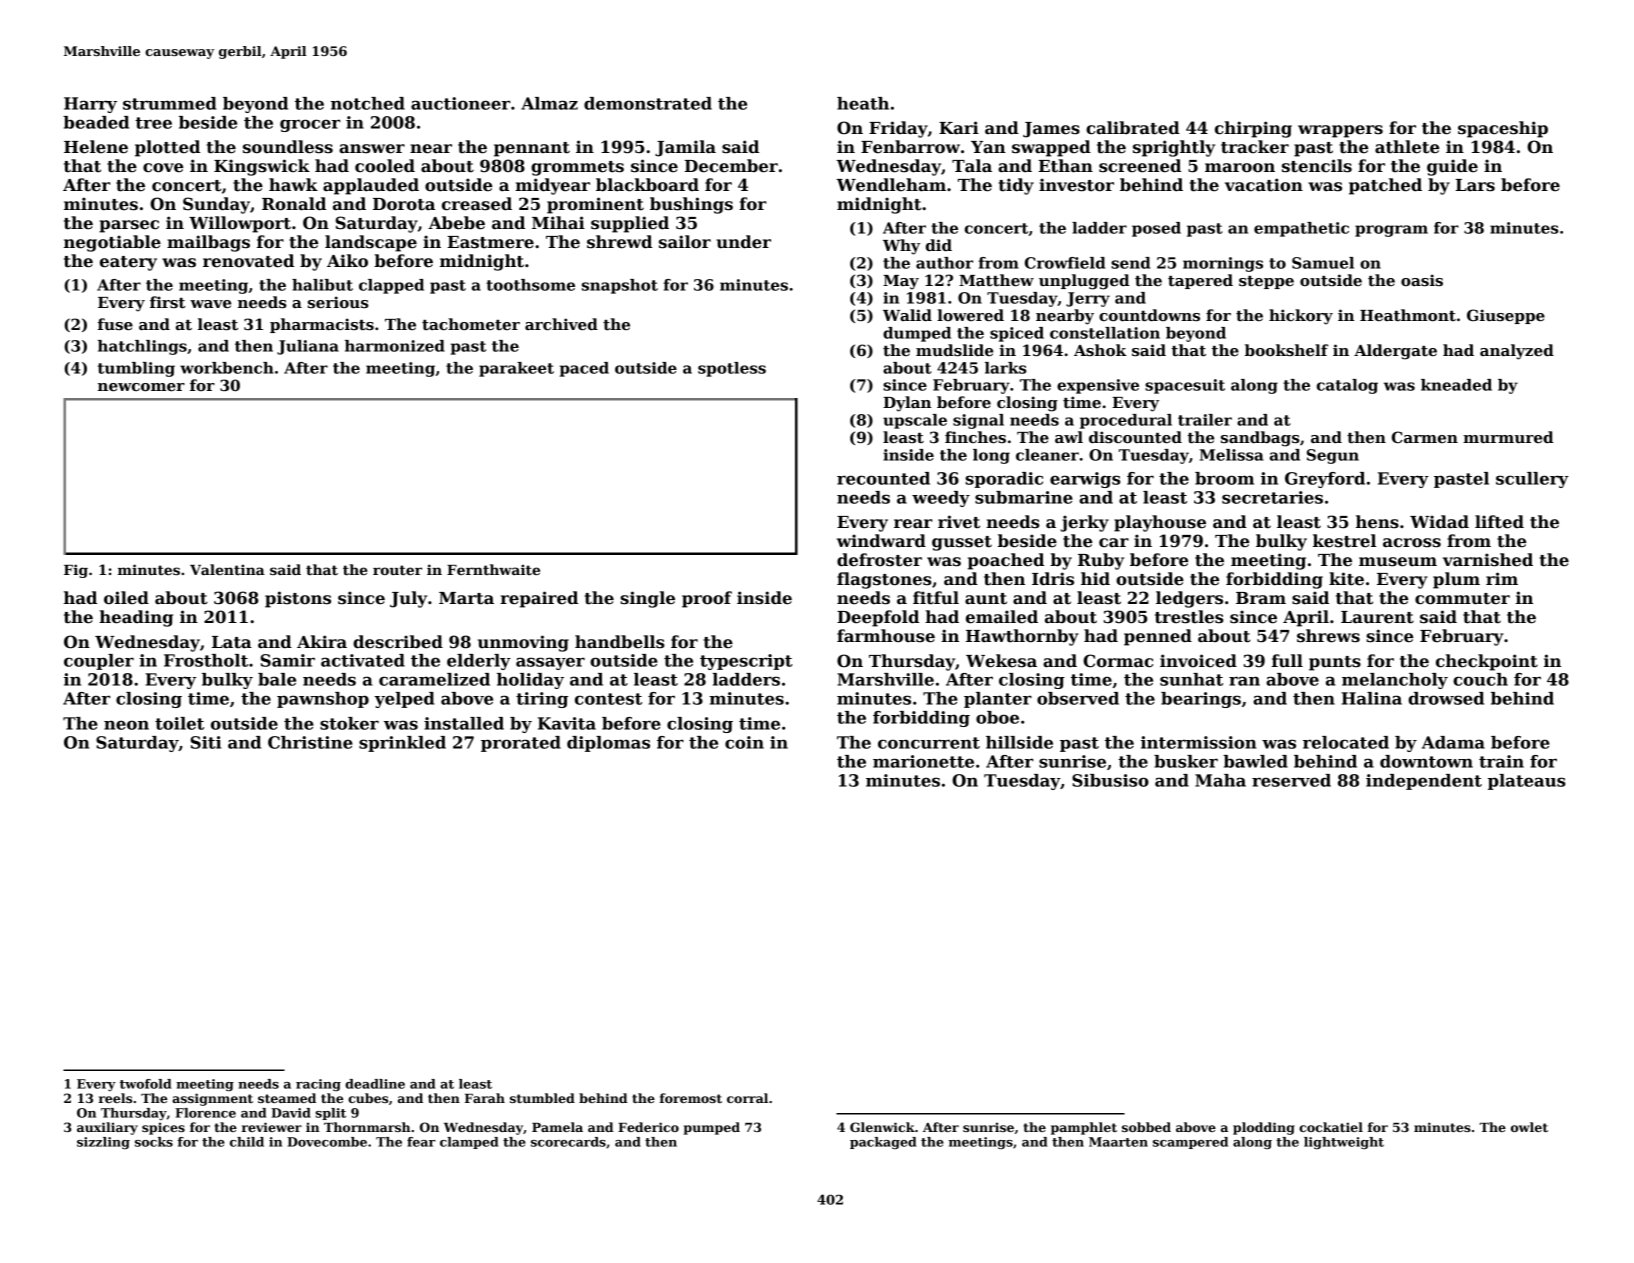 The height and width of the screenshot is (1263, 1634). What do you see at coordinates (397, 570) in the screenshot?
I see `router` at bounding box center [397, 570].
